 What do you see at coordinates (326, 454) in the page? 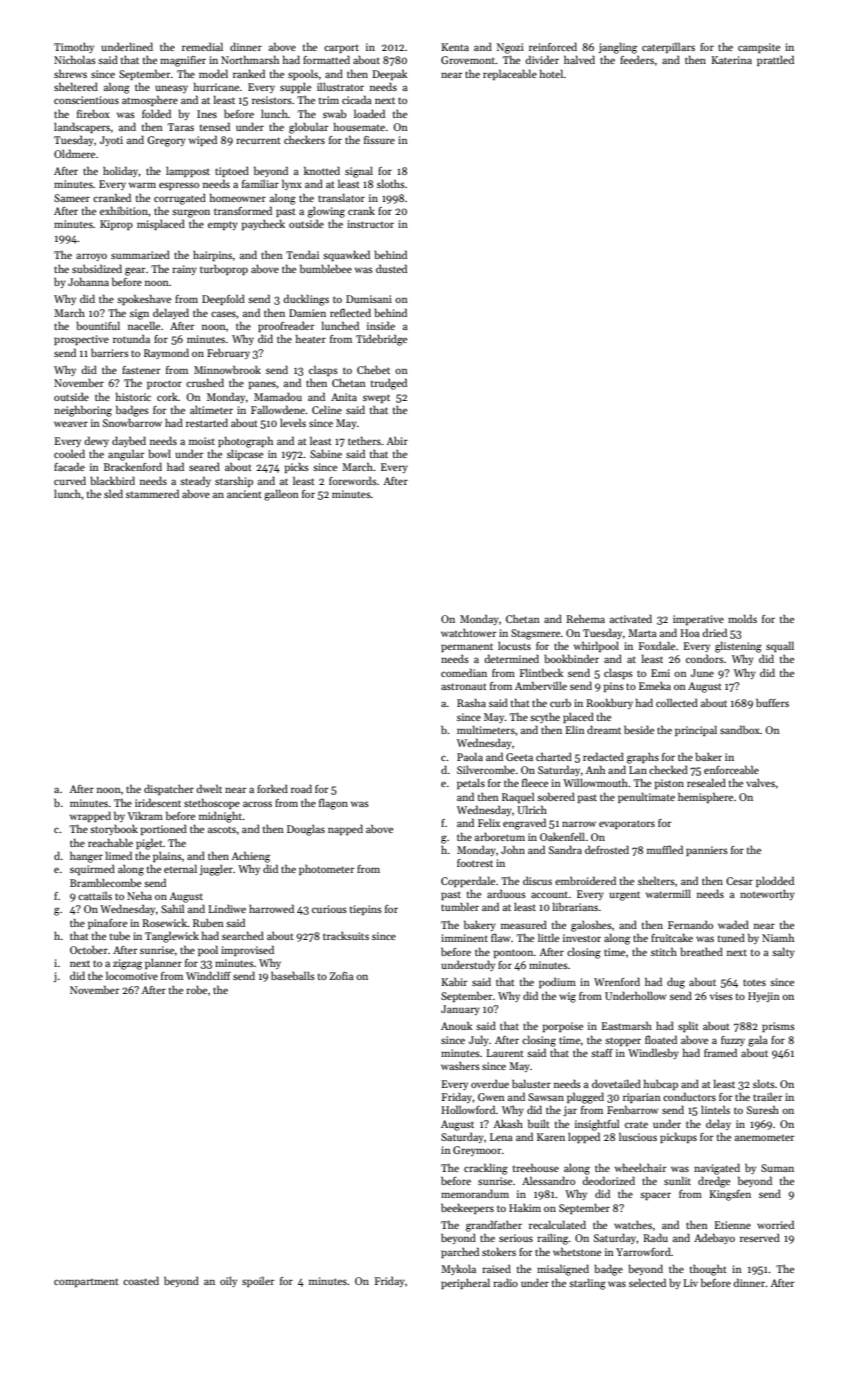
I see `Sabine` at bounding box center [326, 454].
